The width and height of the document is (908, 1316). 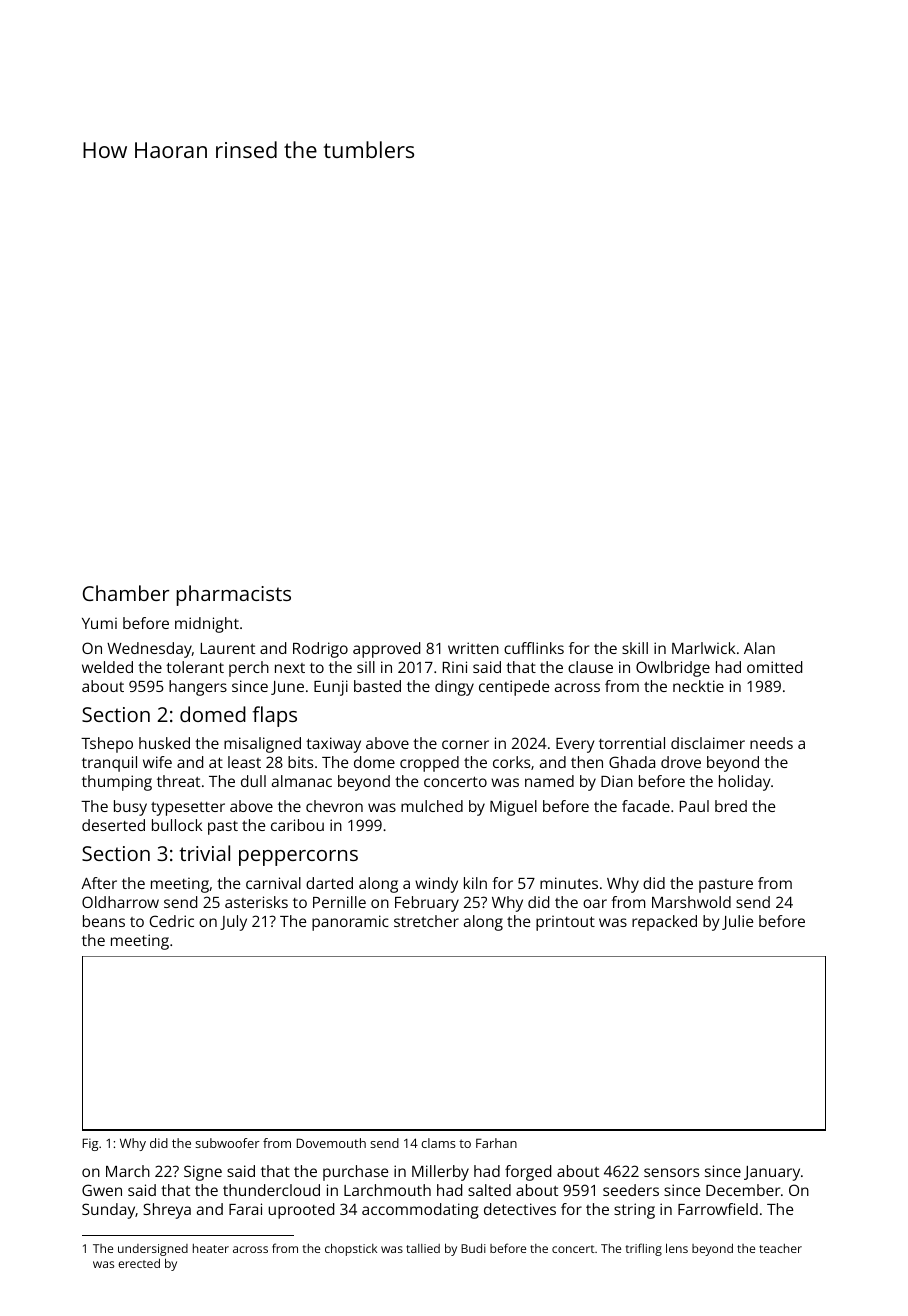 I want to click on Julie, so click(x=737, y=922).
